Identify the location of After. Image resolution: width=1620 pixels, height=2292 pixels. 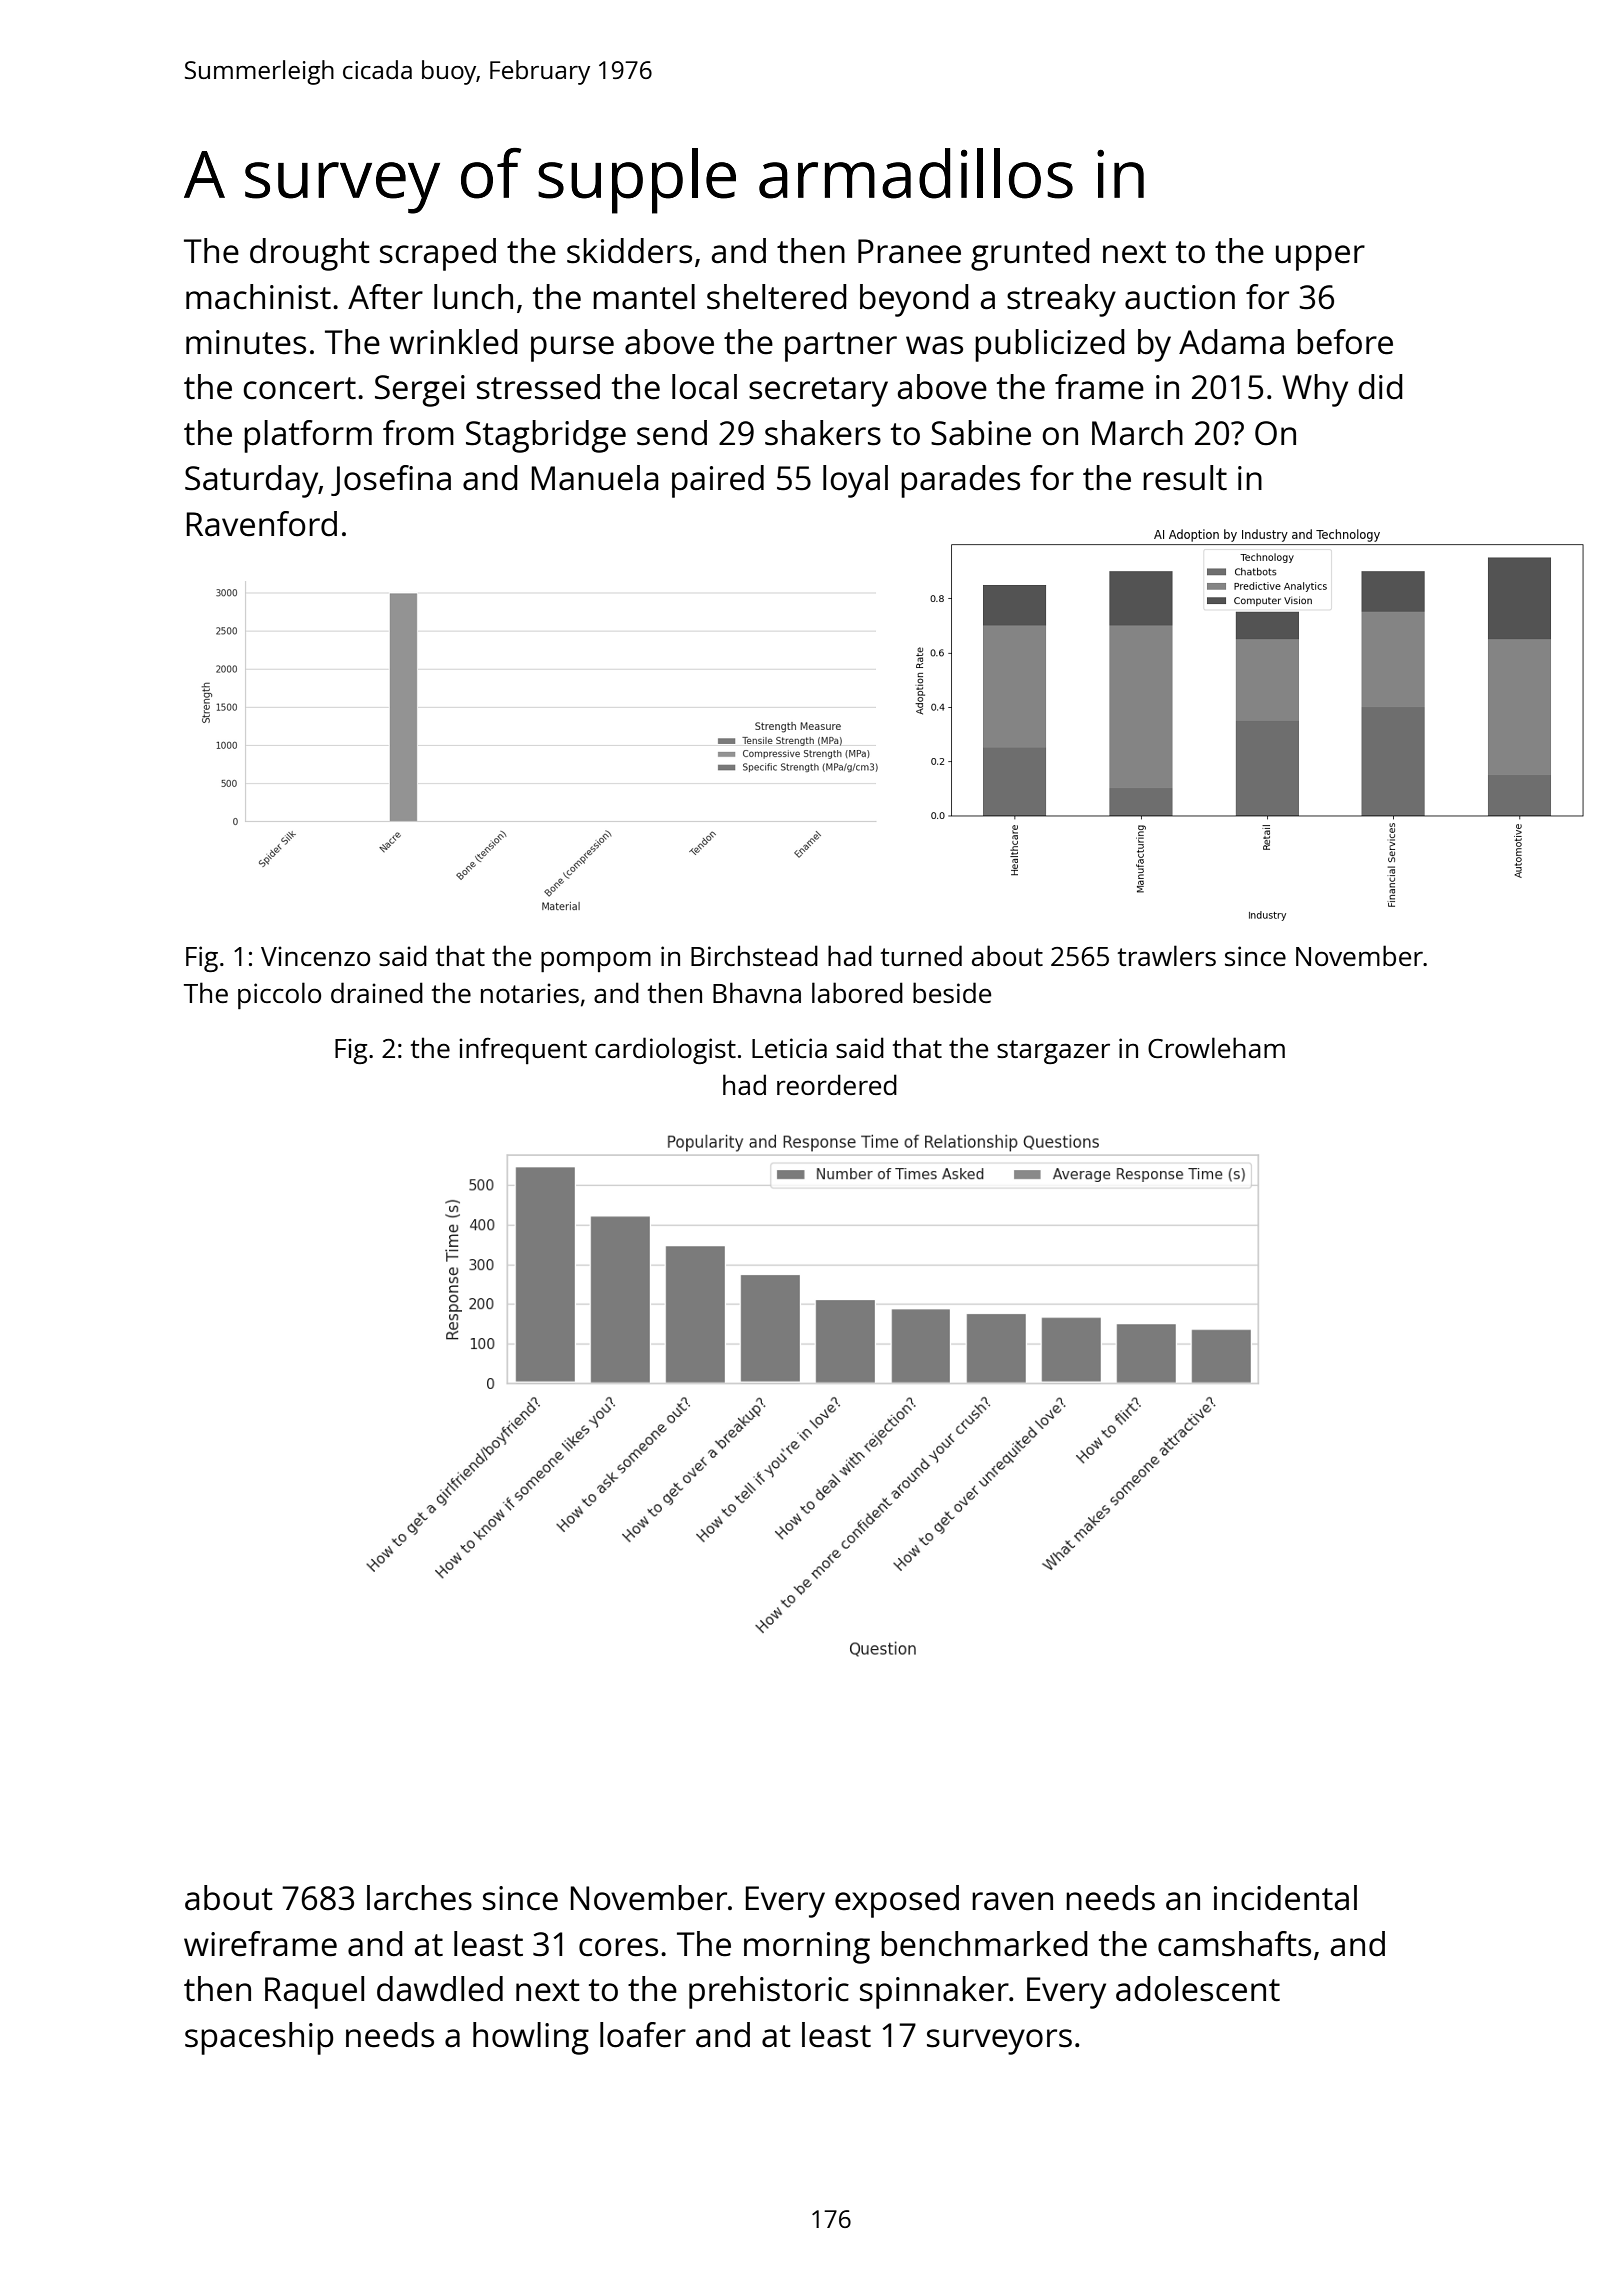
(385, 297).
